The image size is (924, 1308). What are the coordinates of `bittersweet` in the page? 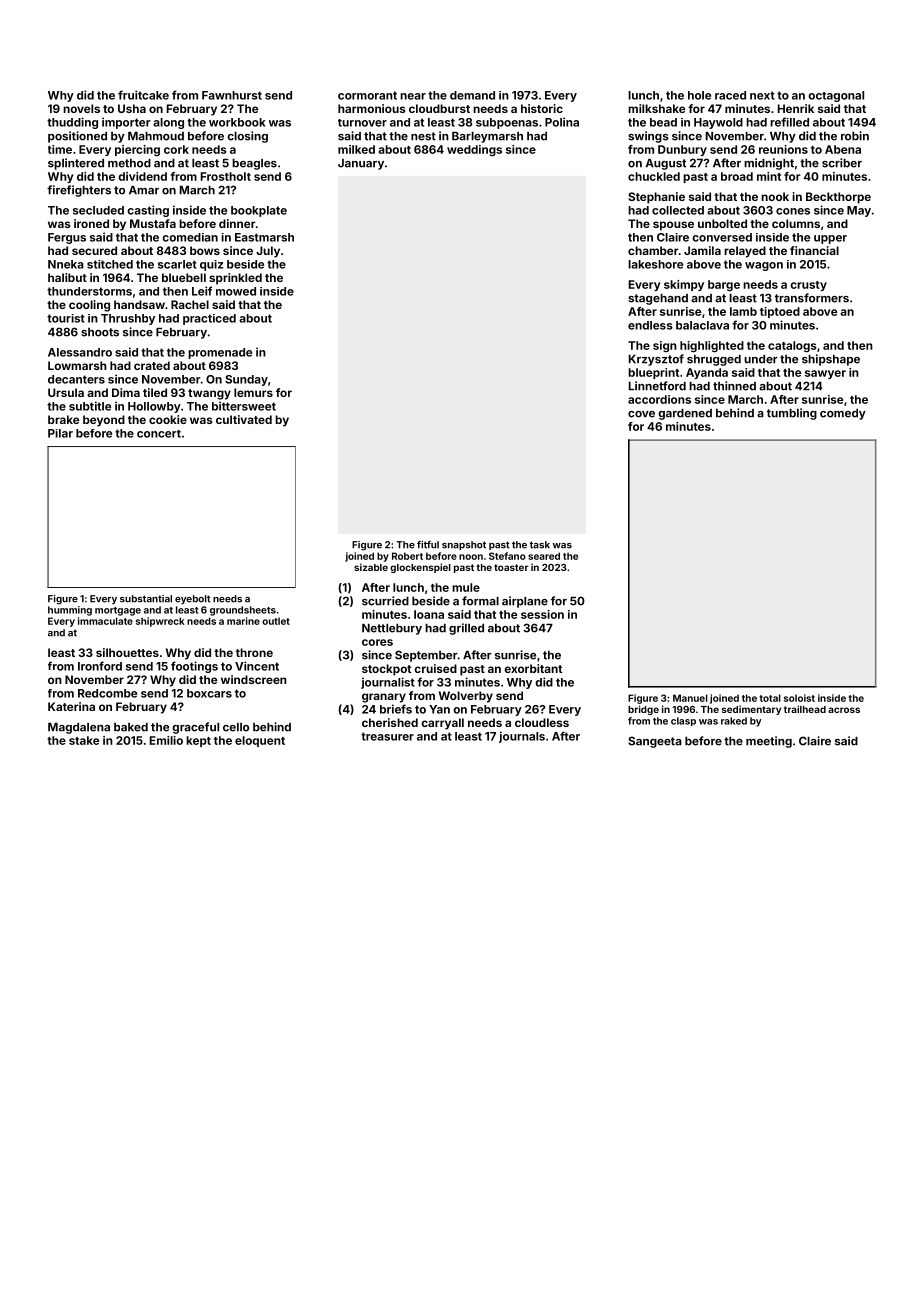 It's located at (244, 406).
